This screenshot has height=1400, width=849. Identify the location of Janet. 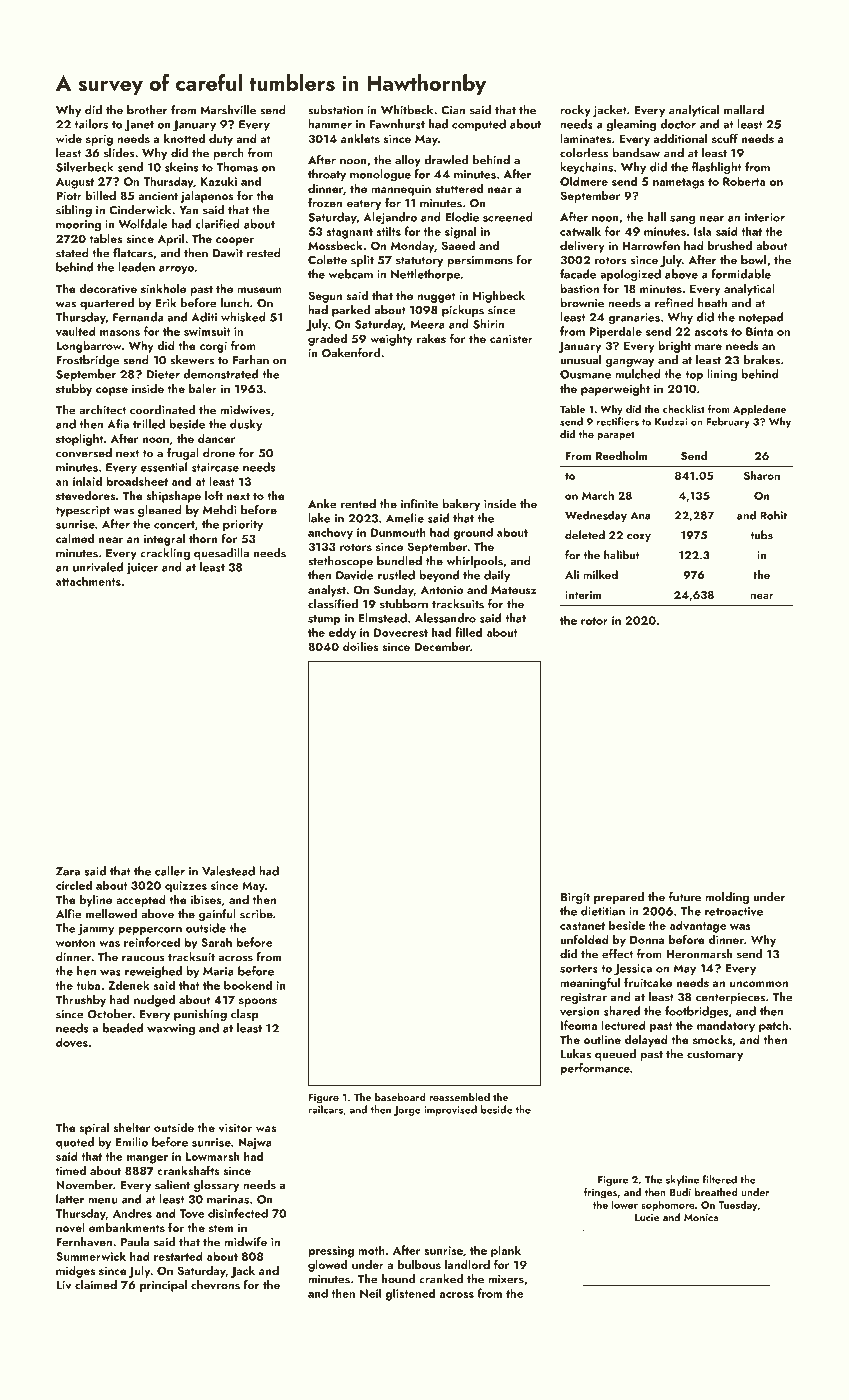
(139, 126).
